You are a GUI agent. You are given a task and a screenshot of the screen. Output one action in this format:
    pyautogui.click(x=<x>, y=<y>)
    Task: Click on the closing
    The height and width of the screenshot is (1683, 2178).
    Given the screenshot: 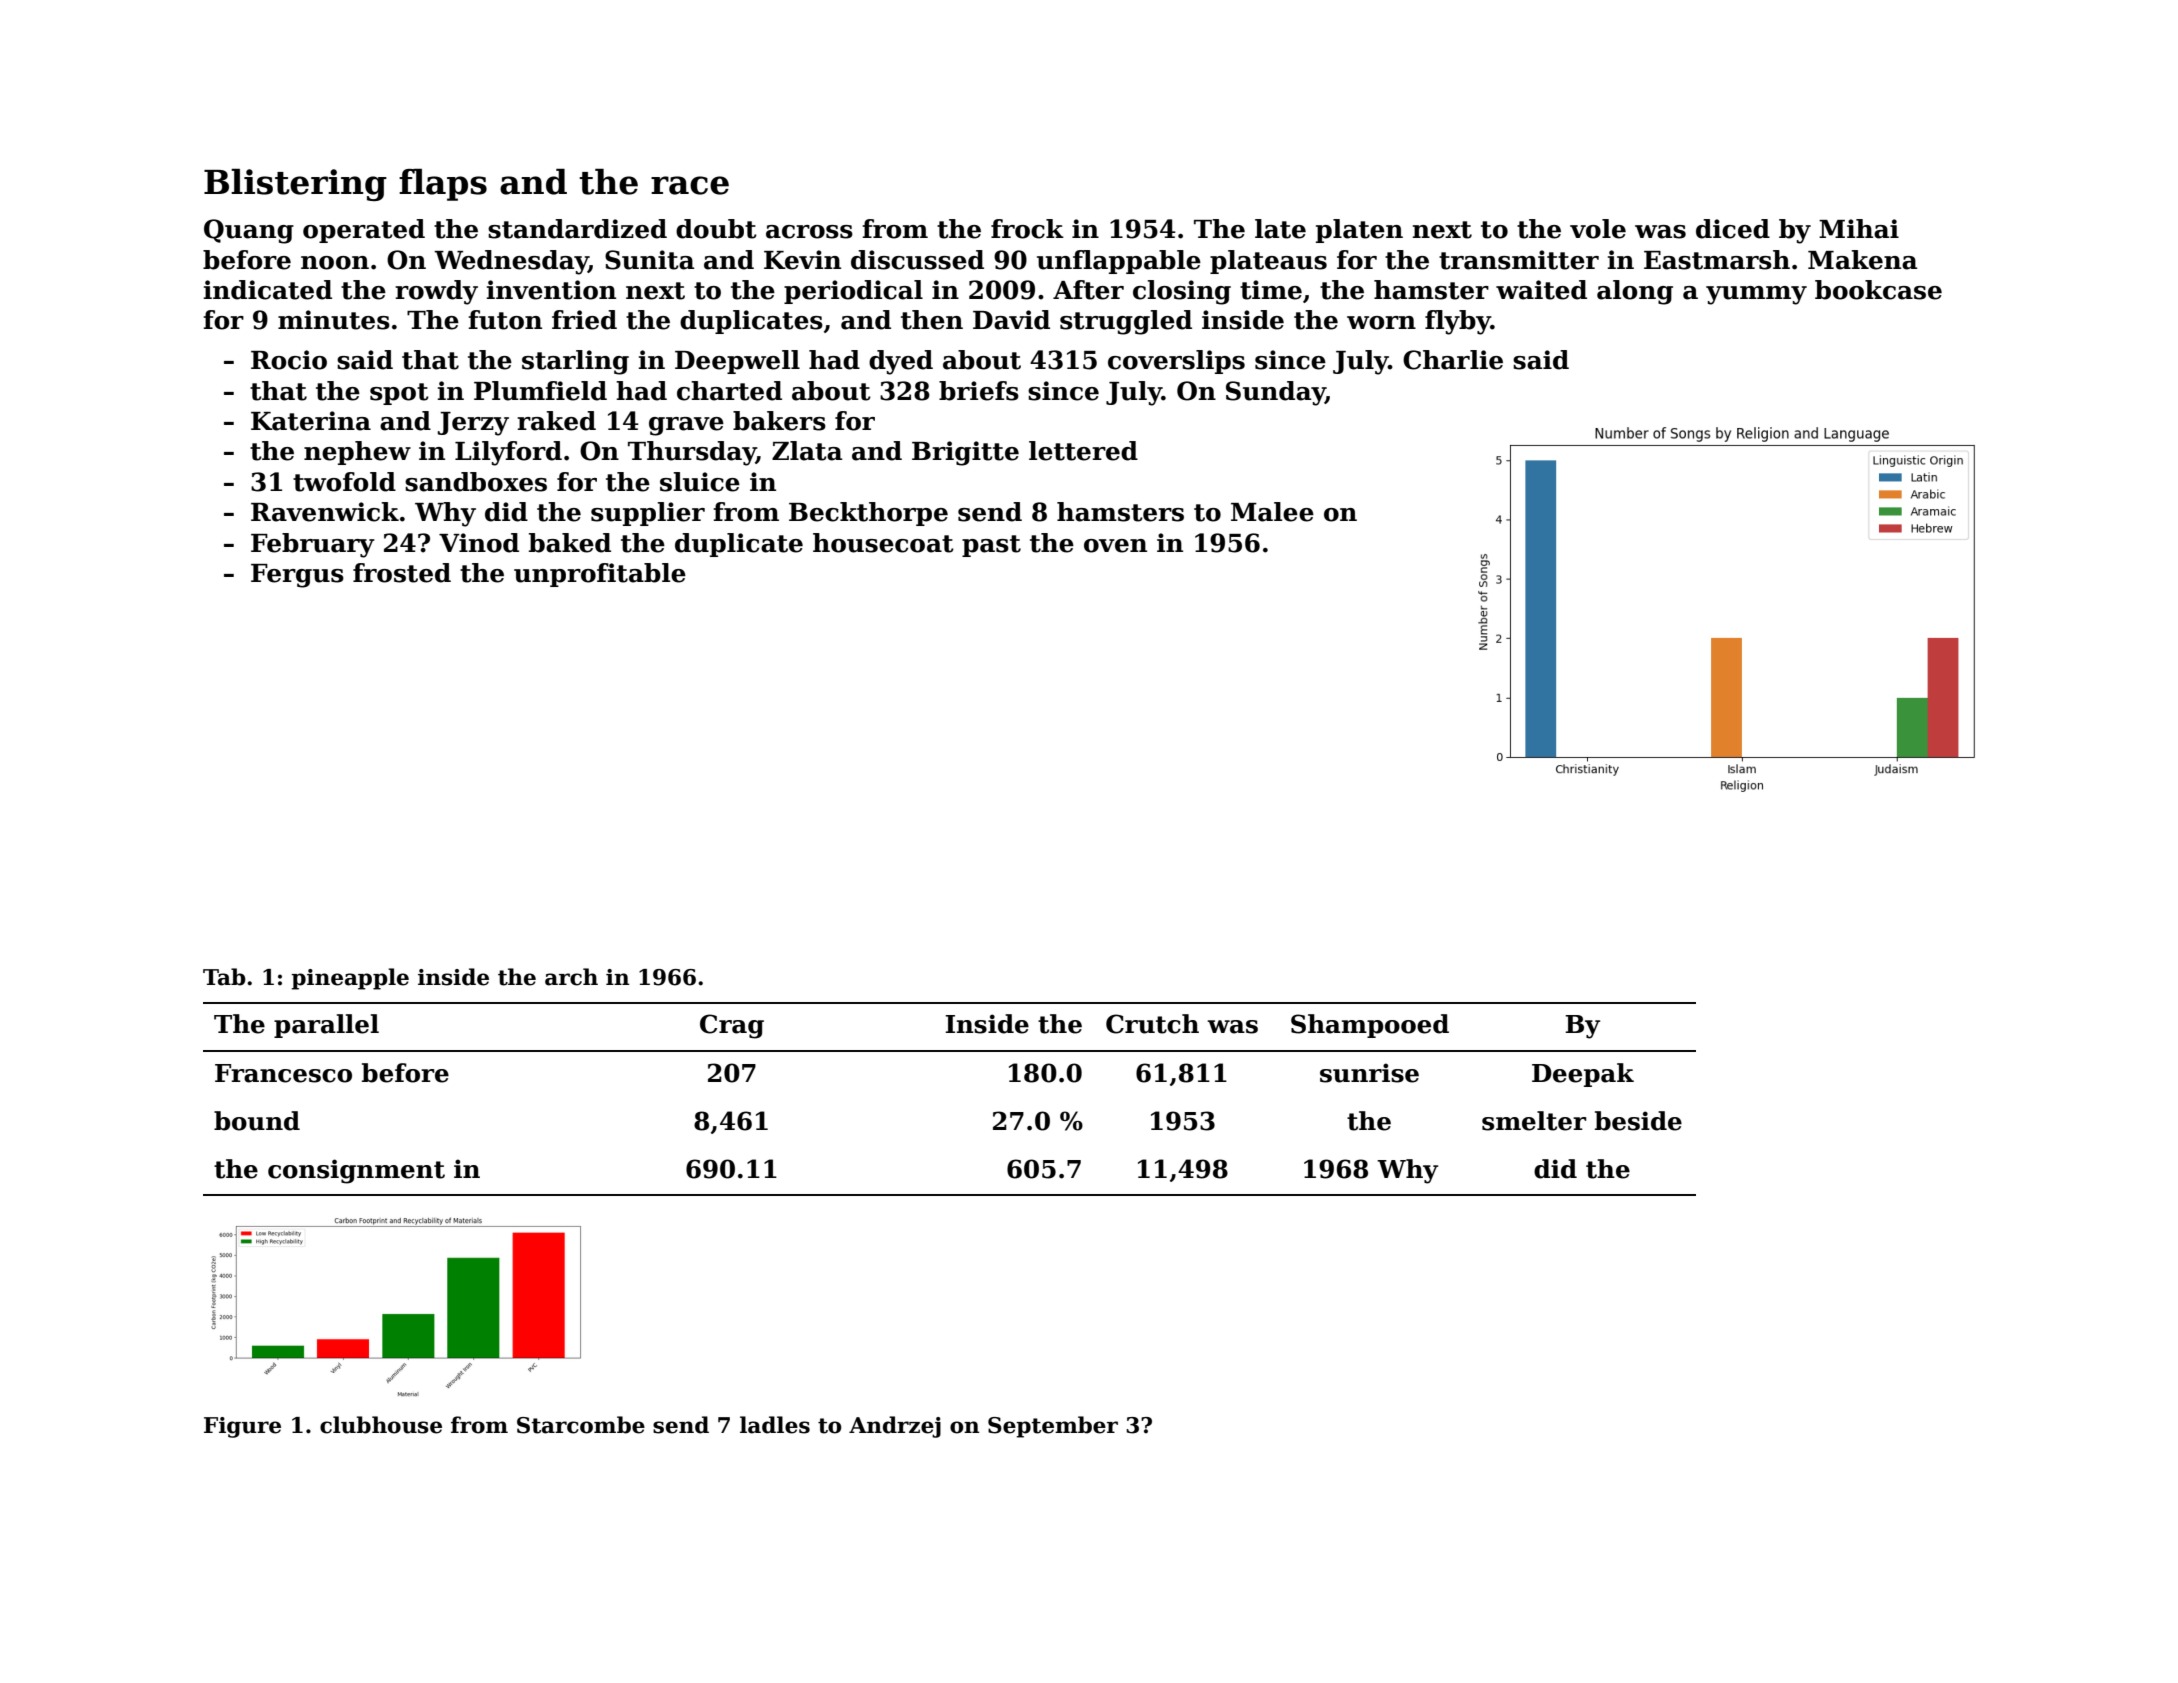 What is the action you would take?
    pyautogui.click(x=1182, y=292)
